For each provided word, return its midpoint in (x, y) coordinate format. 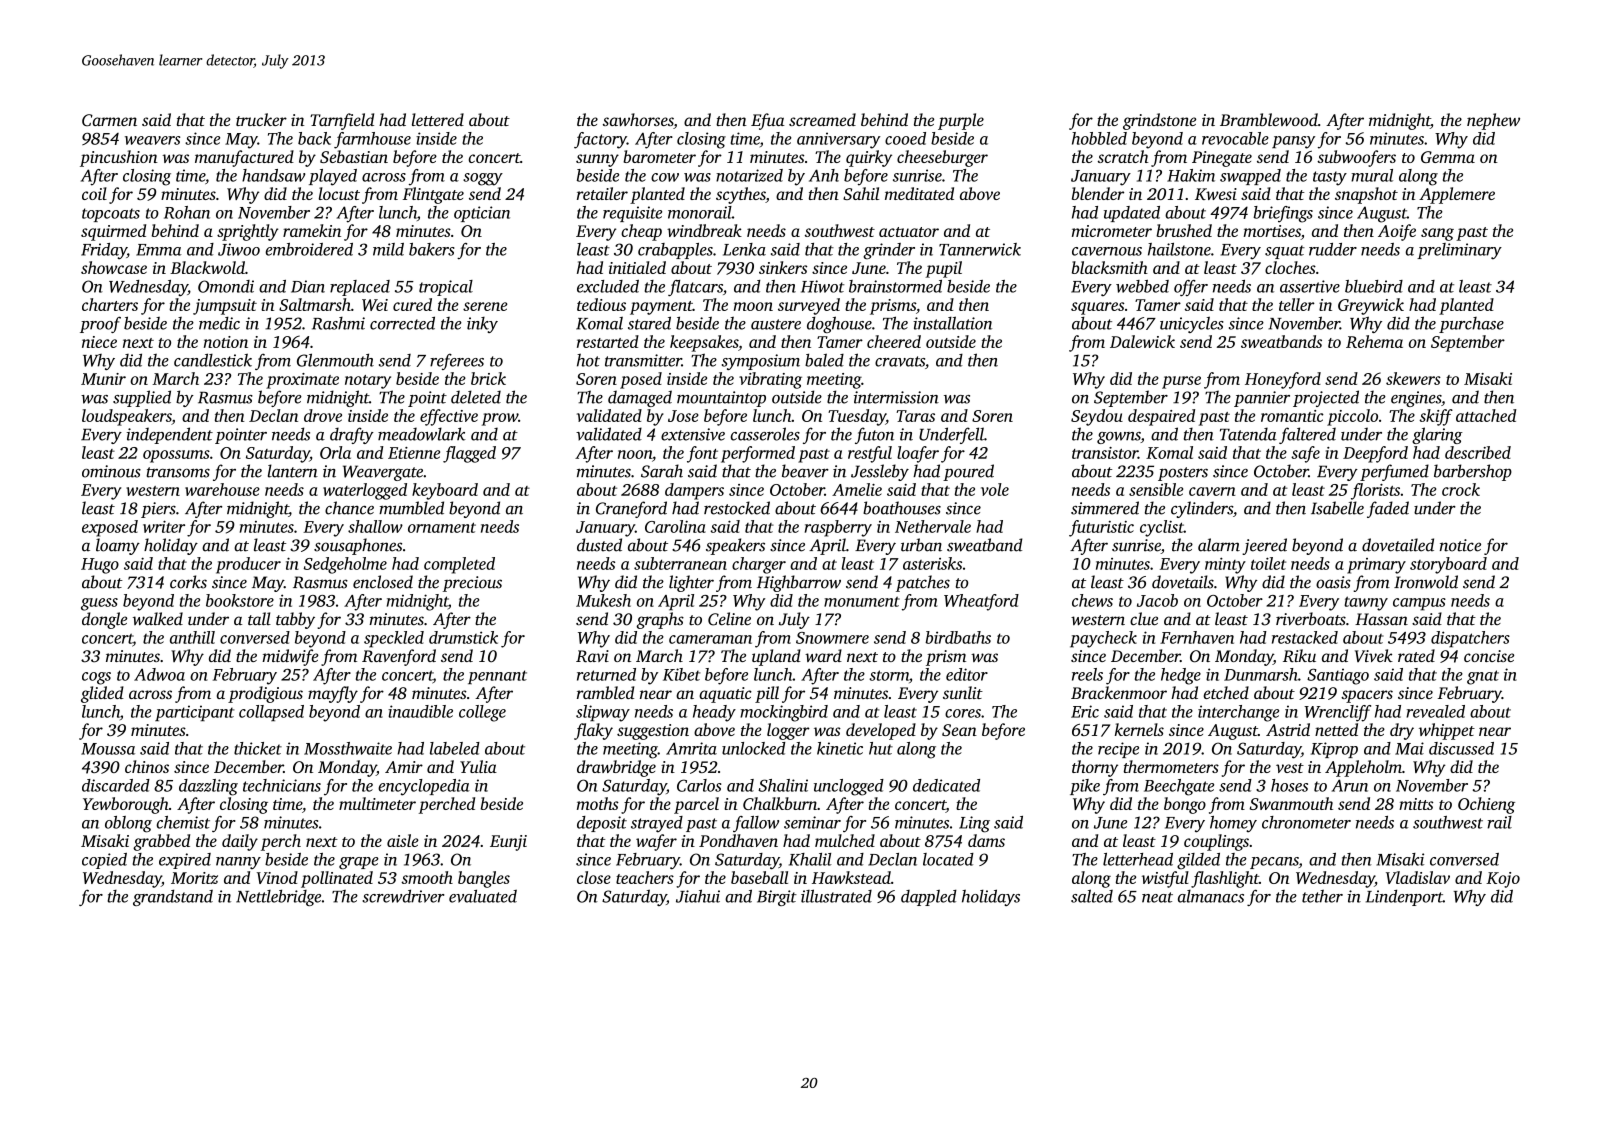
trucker (261, 119)
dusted (599, 545)
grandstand (173, 897)
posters (1183, 474)
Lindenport (1404, 897)
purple (961, 121)
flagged (469, 454)
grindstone (1159, 121)
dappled (929, 898)
